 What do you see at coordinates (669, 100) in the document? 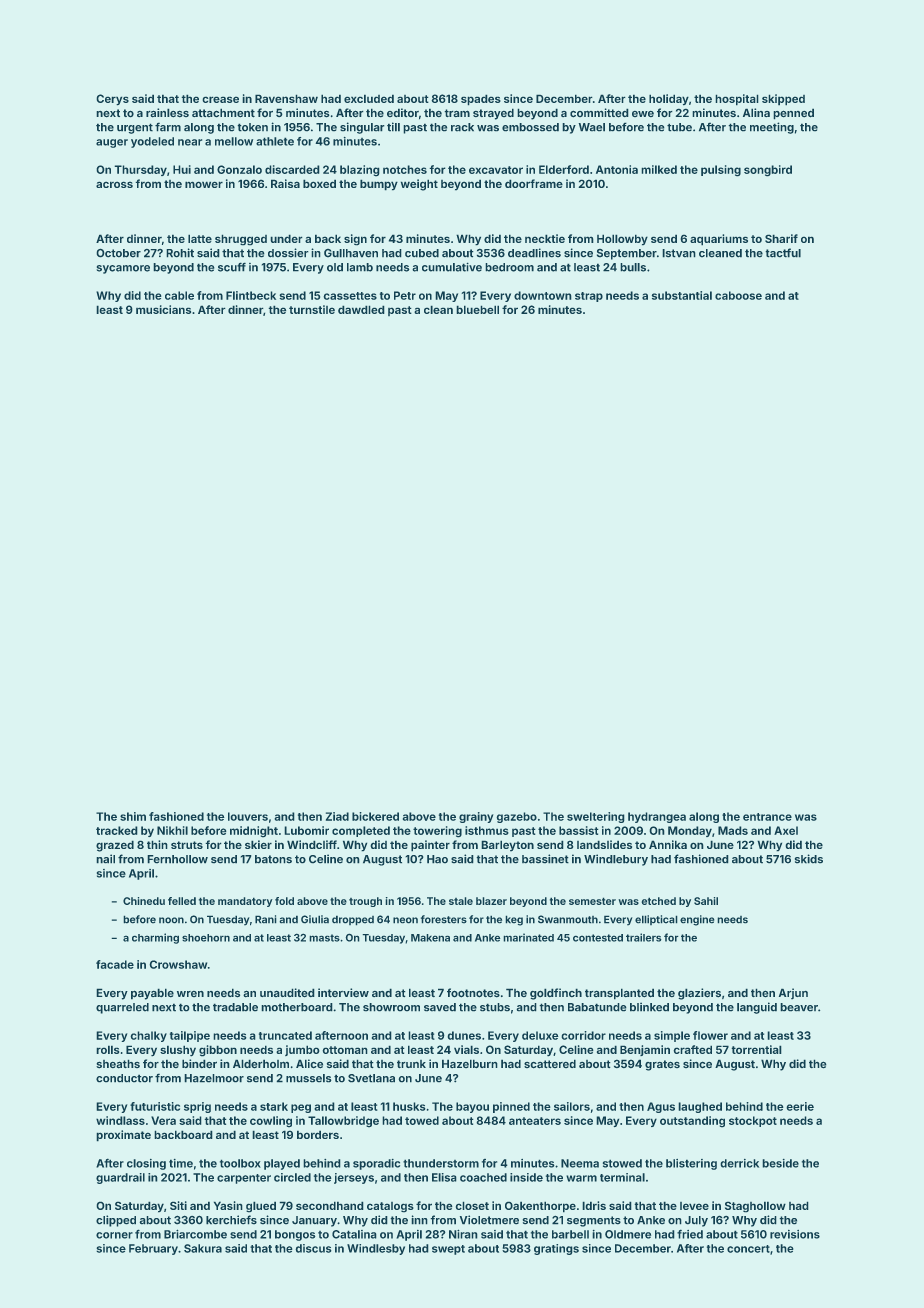
I see `holiday` at bounding box center [669, 100].
